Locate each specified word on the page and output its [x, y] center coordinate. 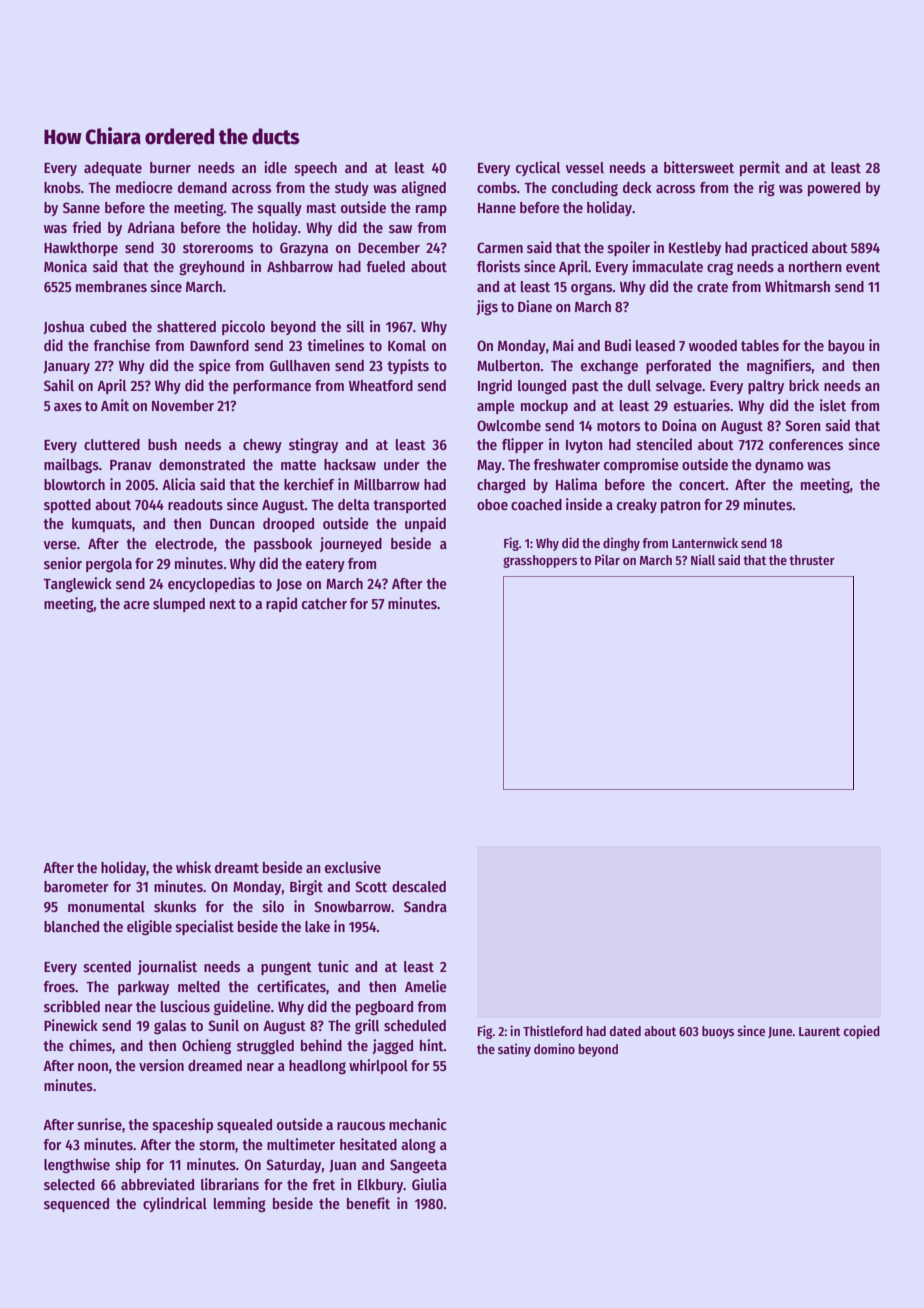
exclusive [353, 867]
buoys [718, 1032]
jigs [487, 307]
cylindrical [175, 1204]
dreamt [237, 867]
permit [760, 168]
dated [625, 1031]
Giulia [429, 1184]
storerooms [218, 248]
